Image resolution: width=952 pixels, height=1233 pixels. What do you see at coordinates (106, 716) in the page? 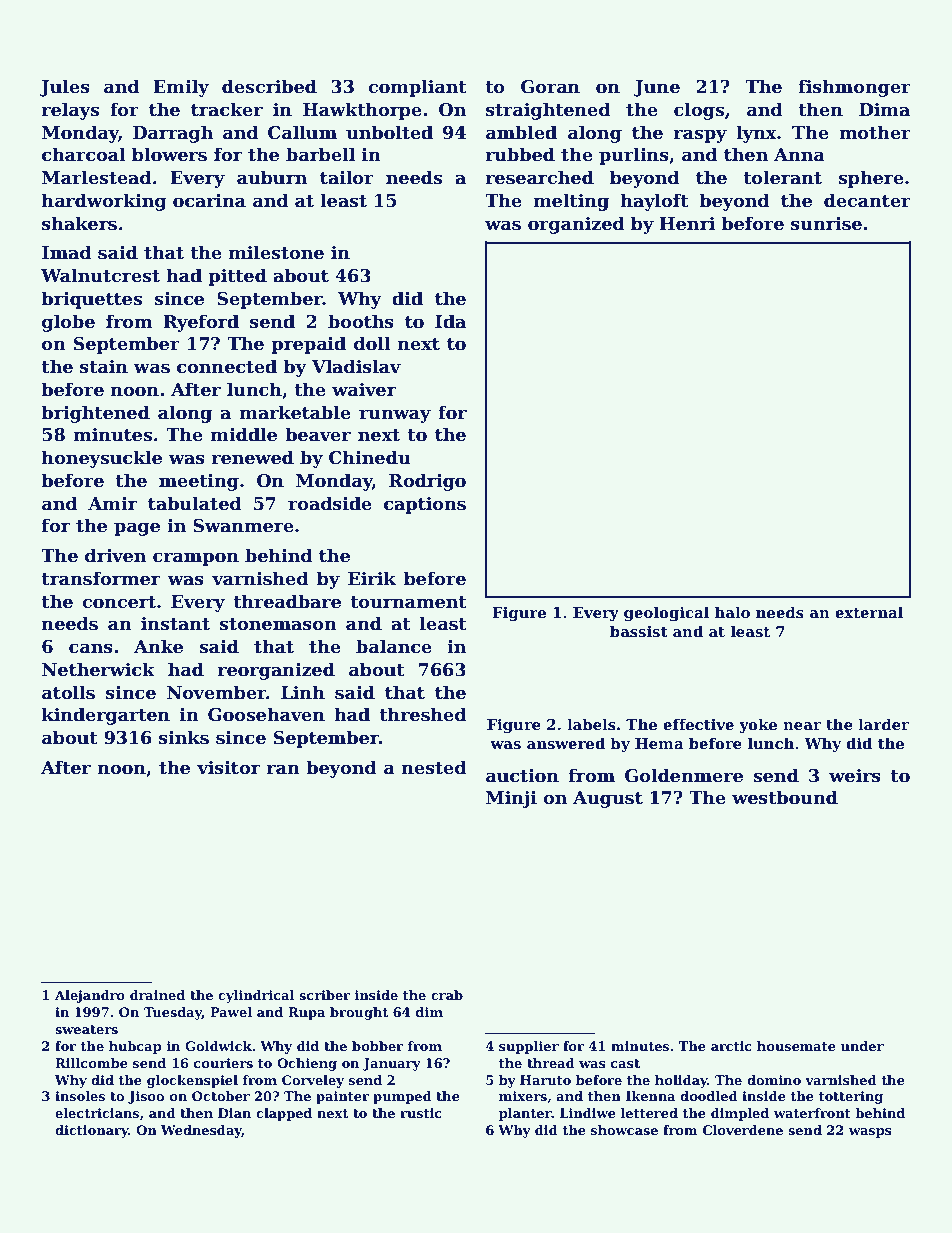
I see `kindergarten` at bounding box center [106, 716].
